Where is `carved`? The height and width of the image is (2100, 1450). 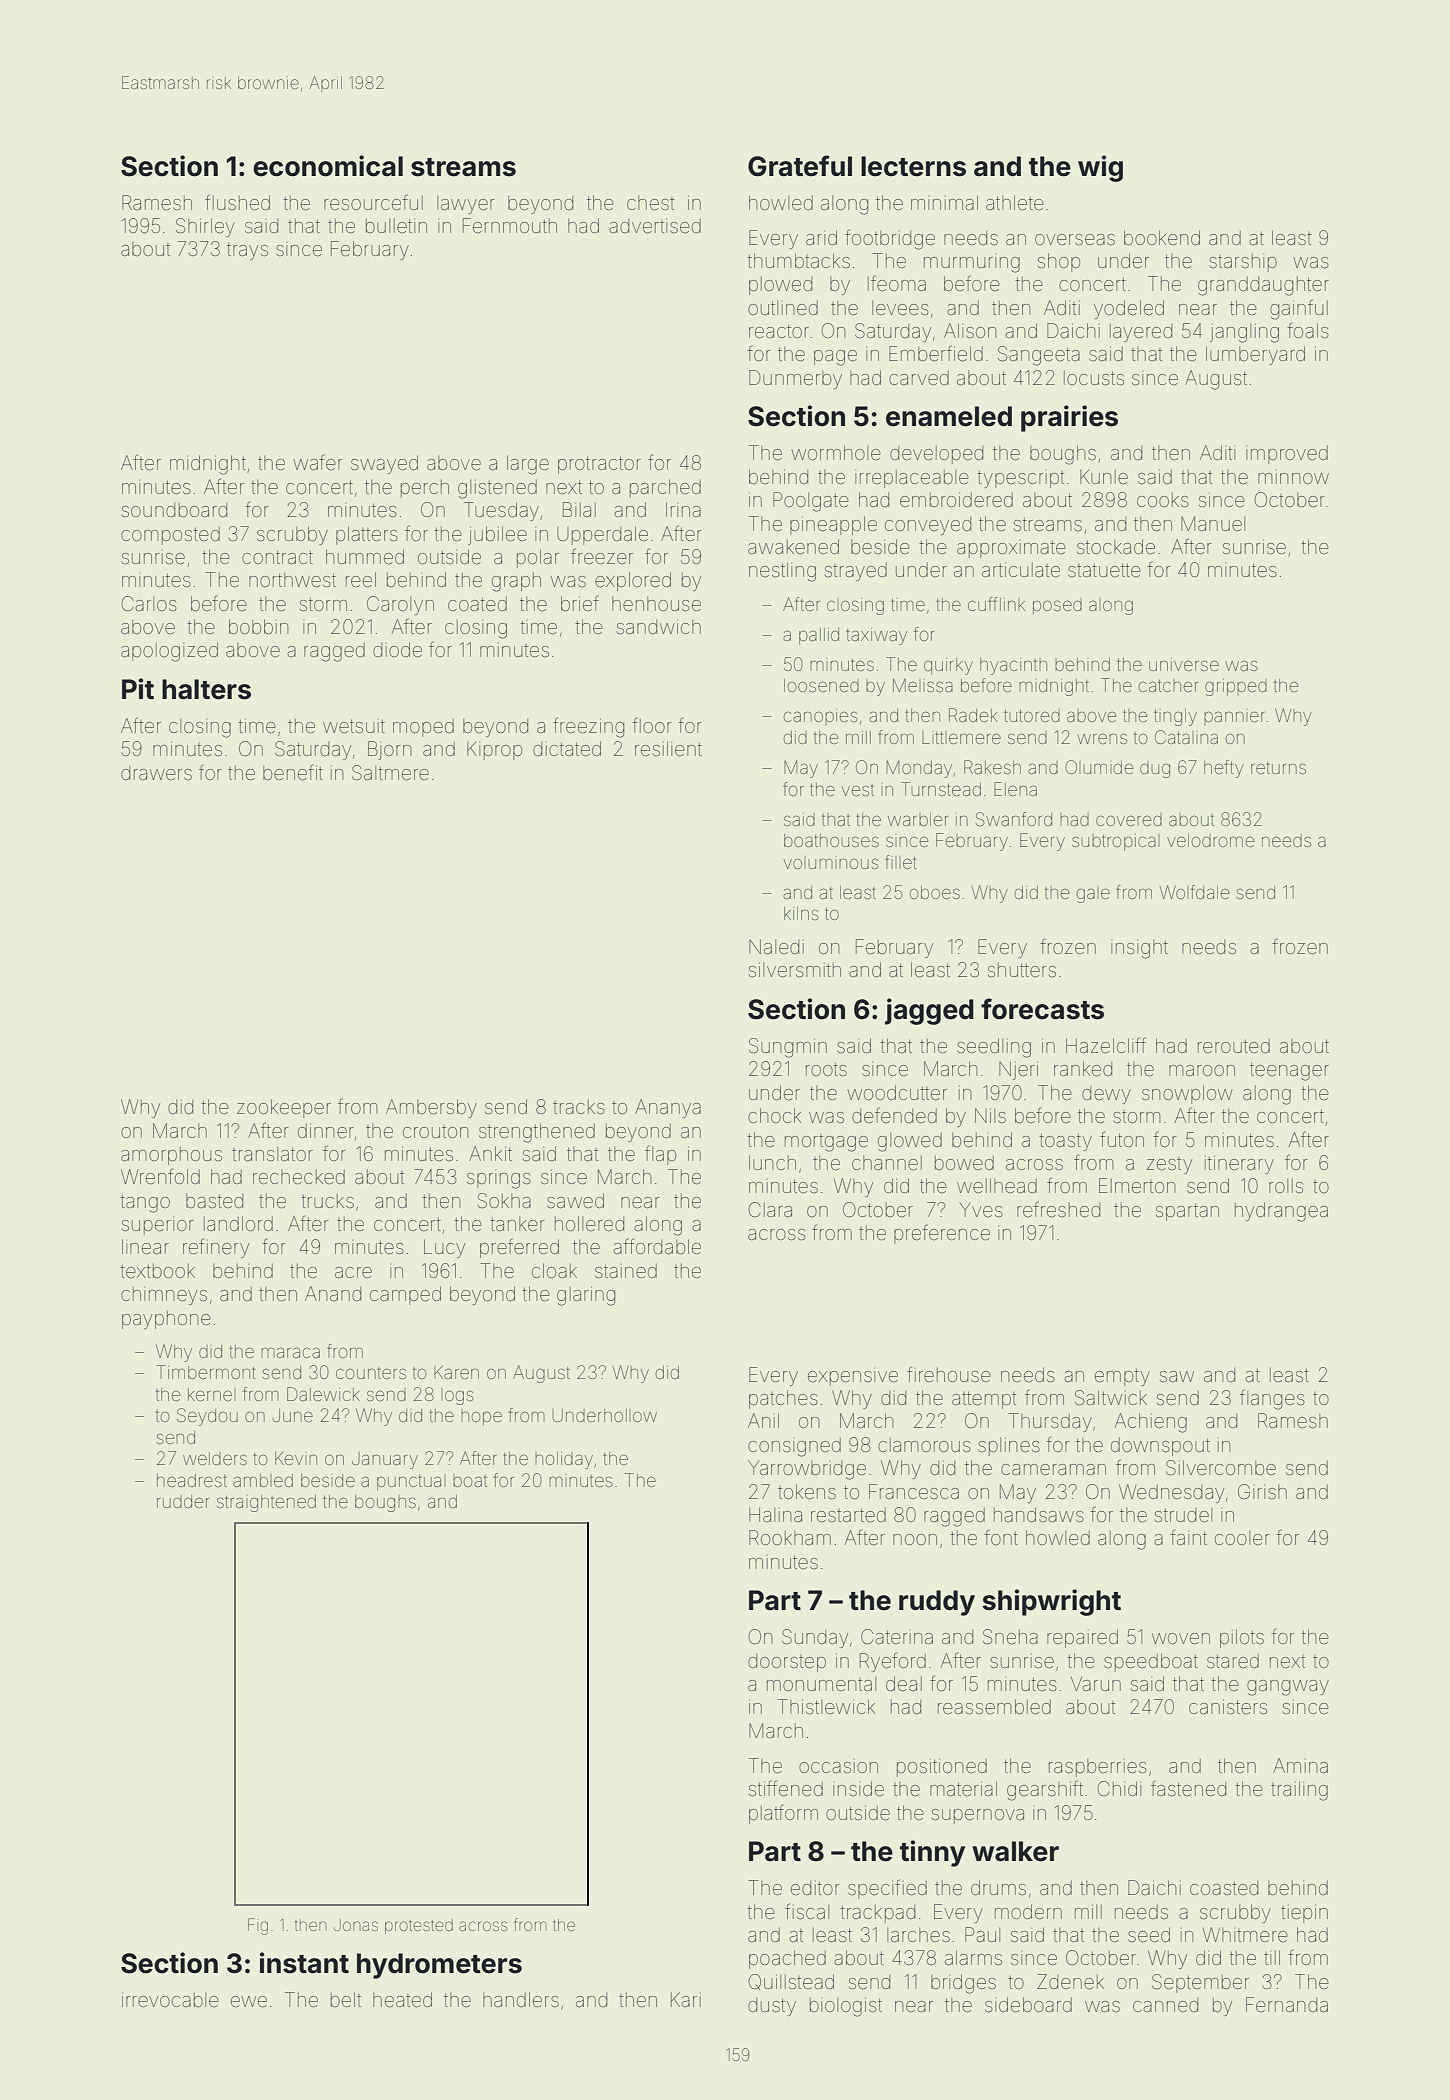
carved is located at coordinates (919, 378).
